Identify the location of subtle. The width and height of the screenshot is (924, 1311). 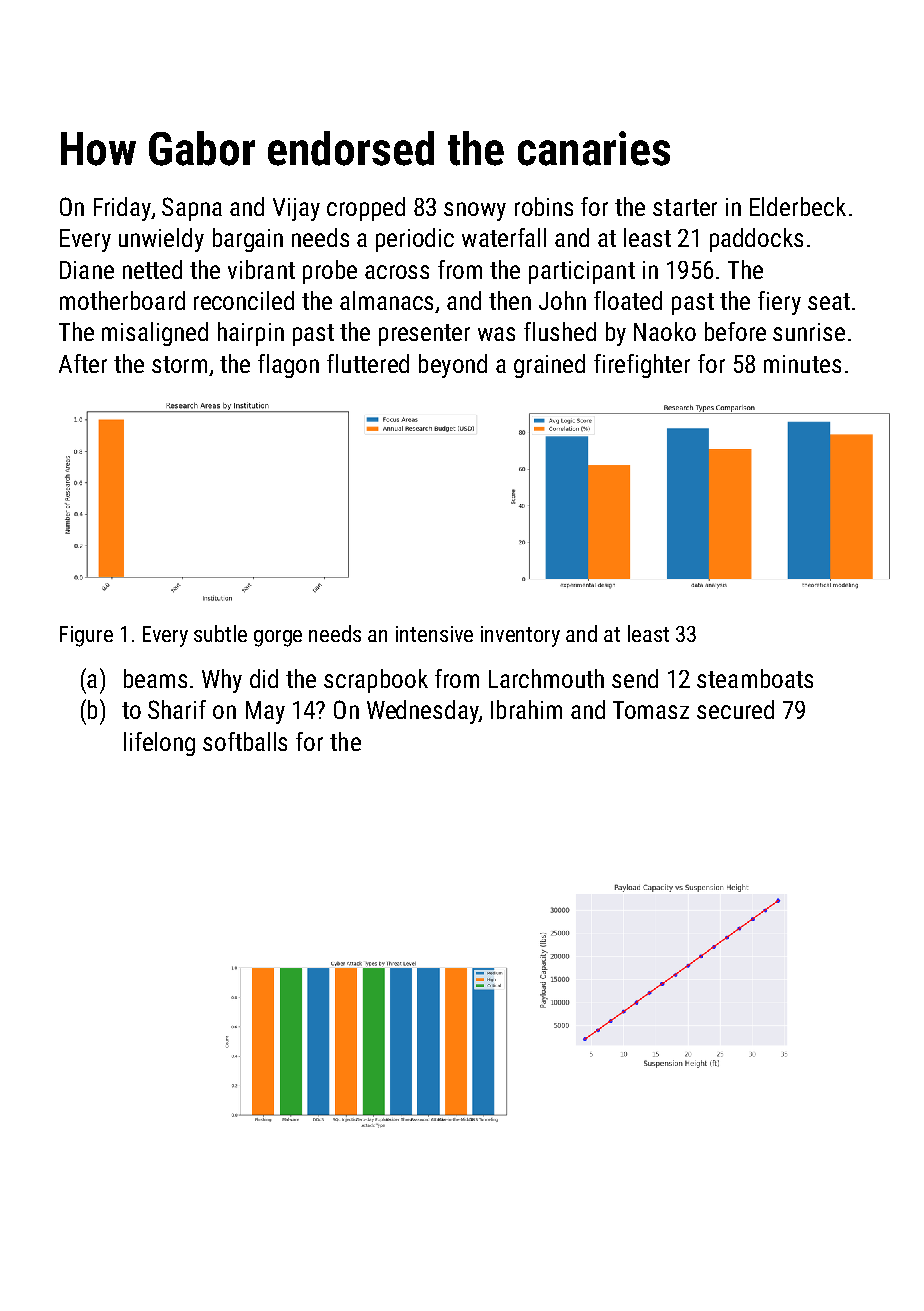
(220, 633).
